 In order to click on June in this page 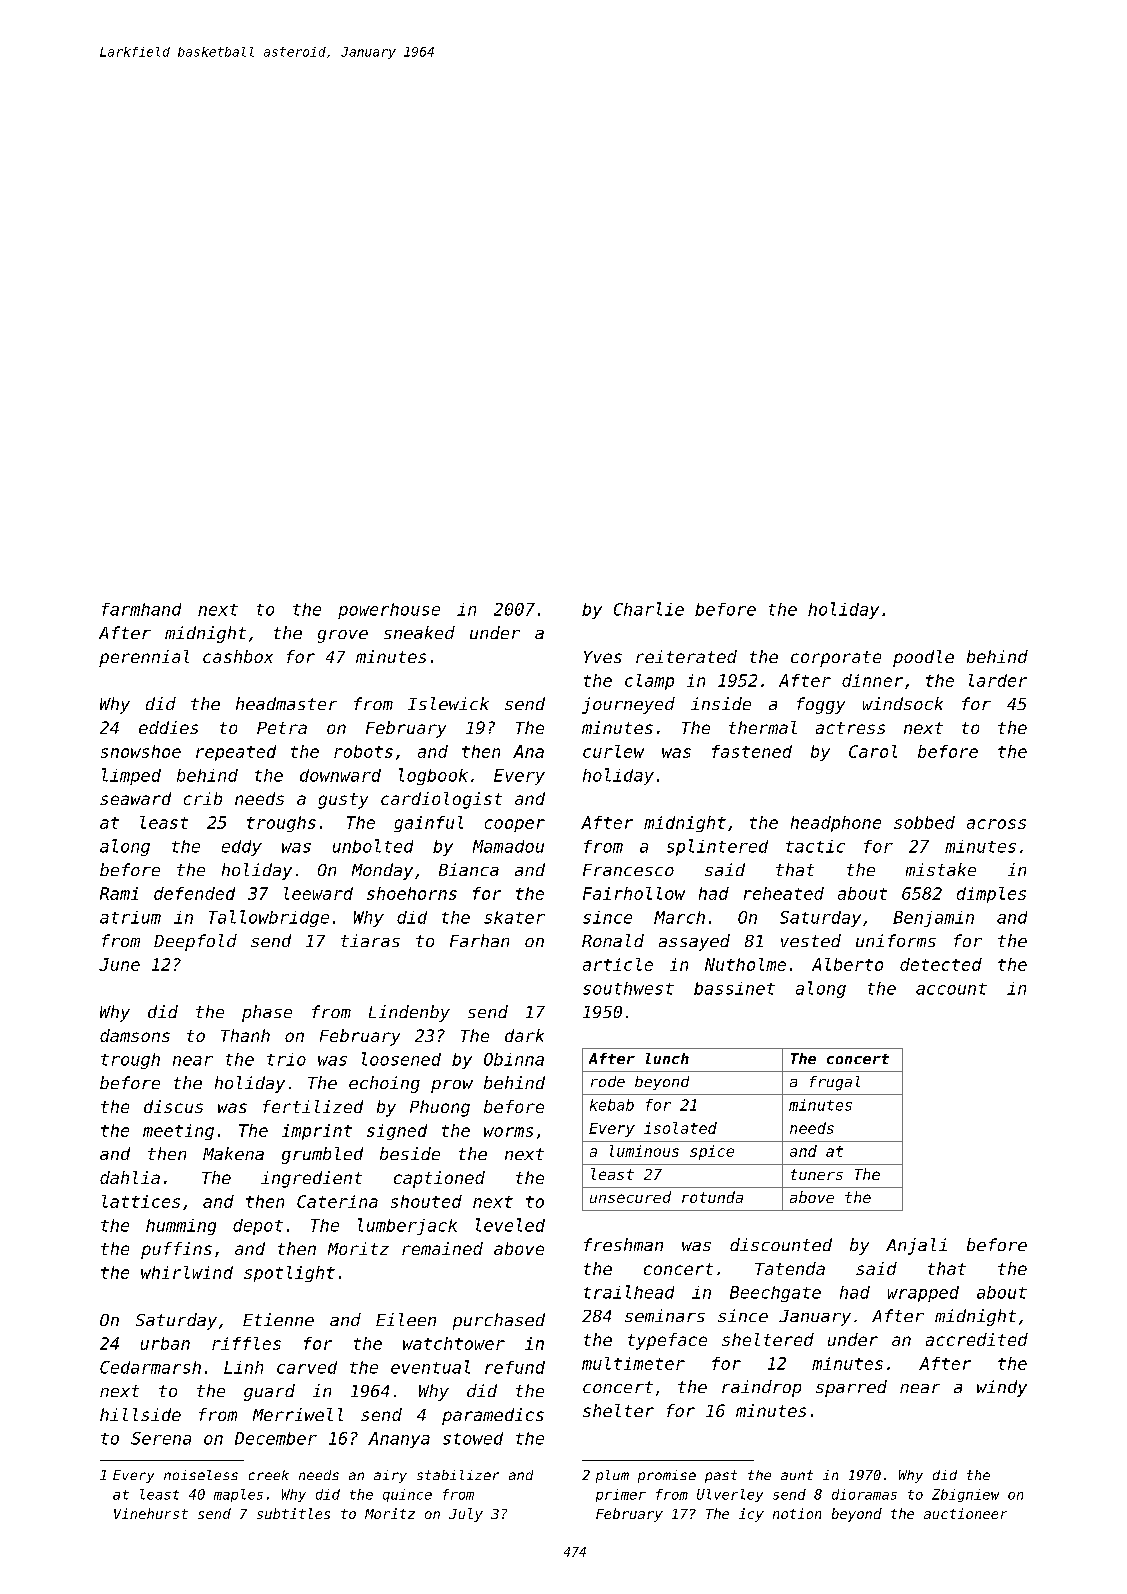, I will do `click(119, 964)`.
